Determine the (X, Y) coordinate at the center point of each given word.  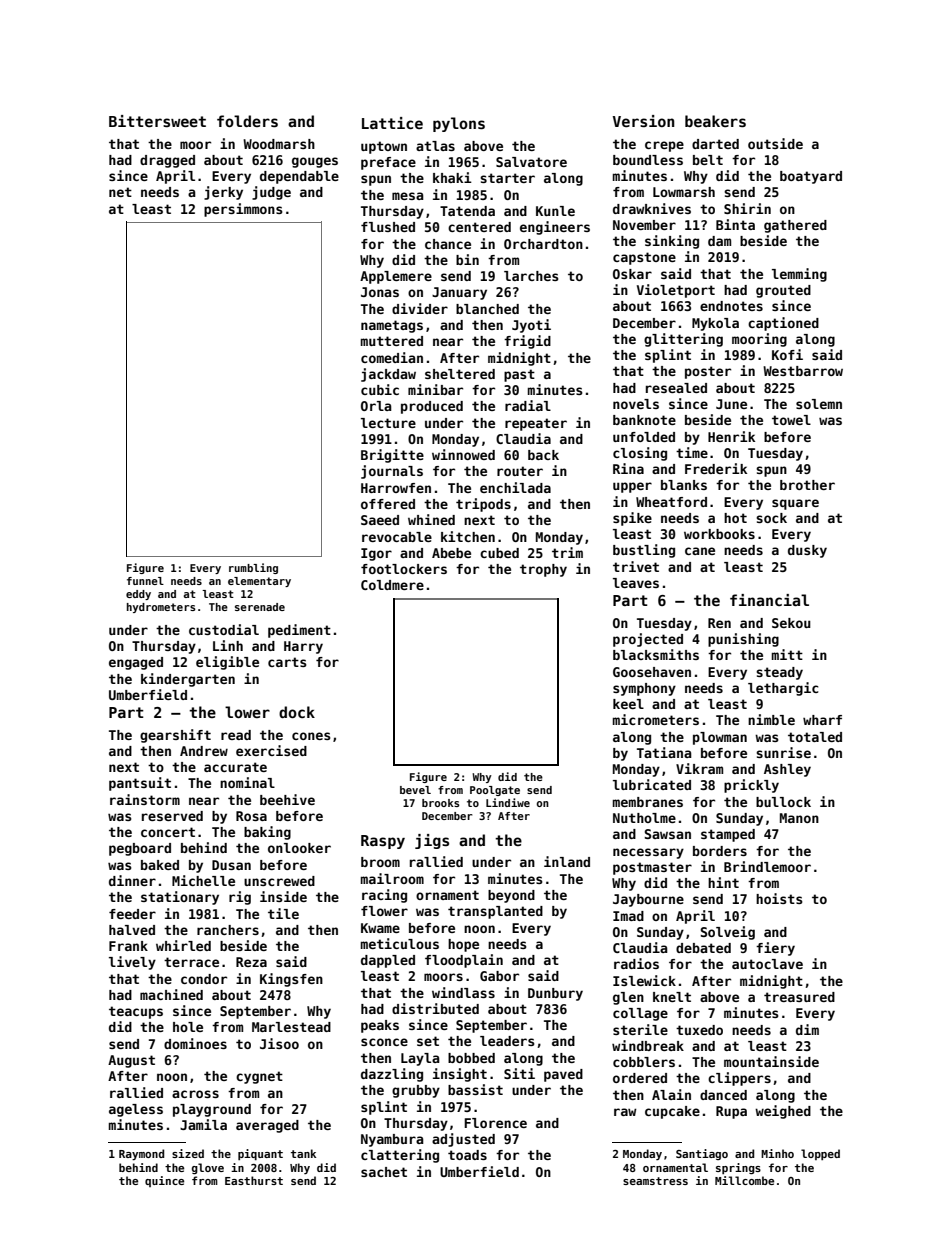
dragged (167, 161)
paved (563, 1075)
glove (208, 1168)
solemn (819, 404)
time (692, 452)
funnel (145, 581)
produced (432, 407)
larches (531, 276)
